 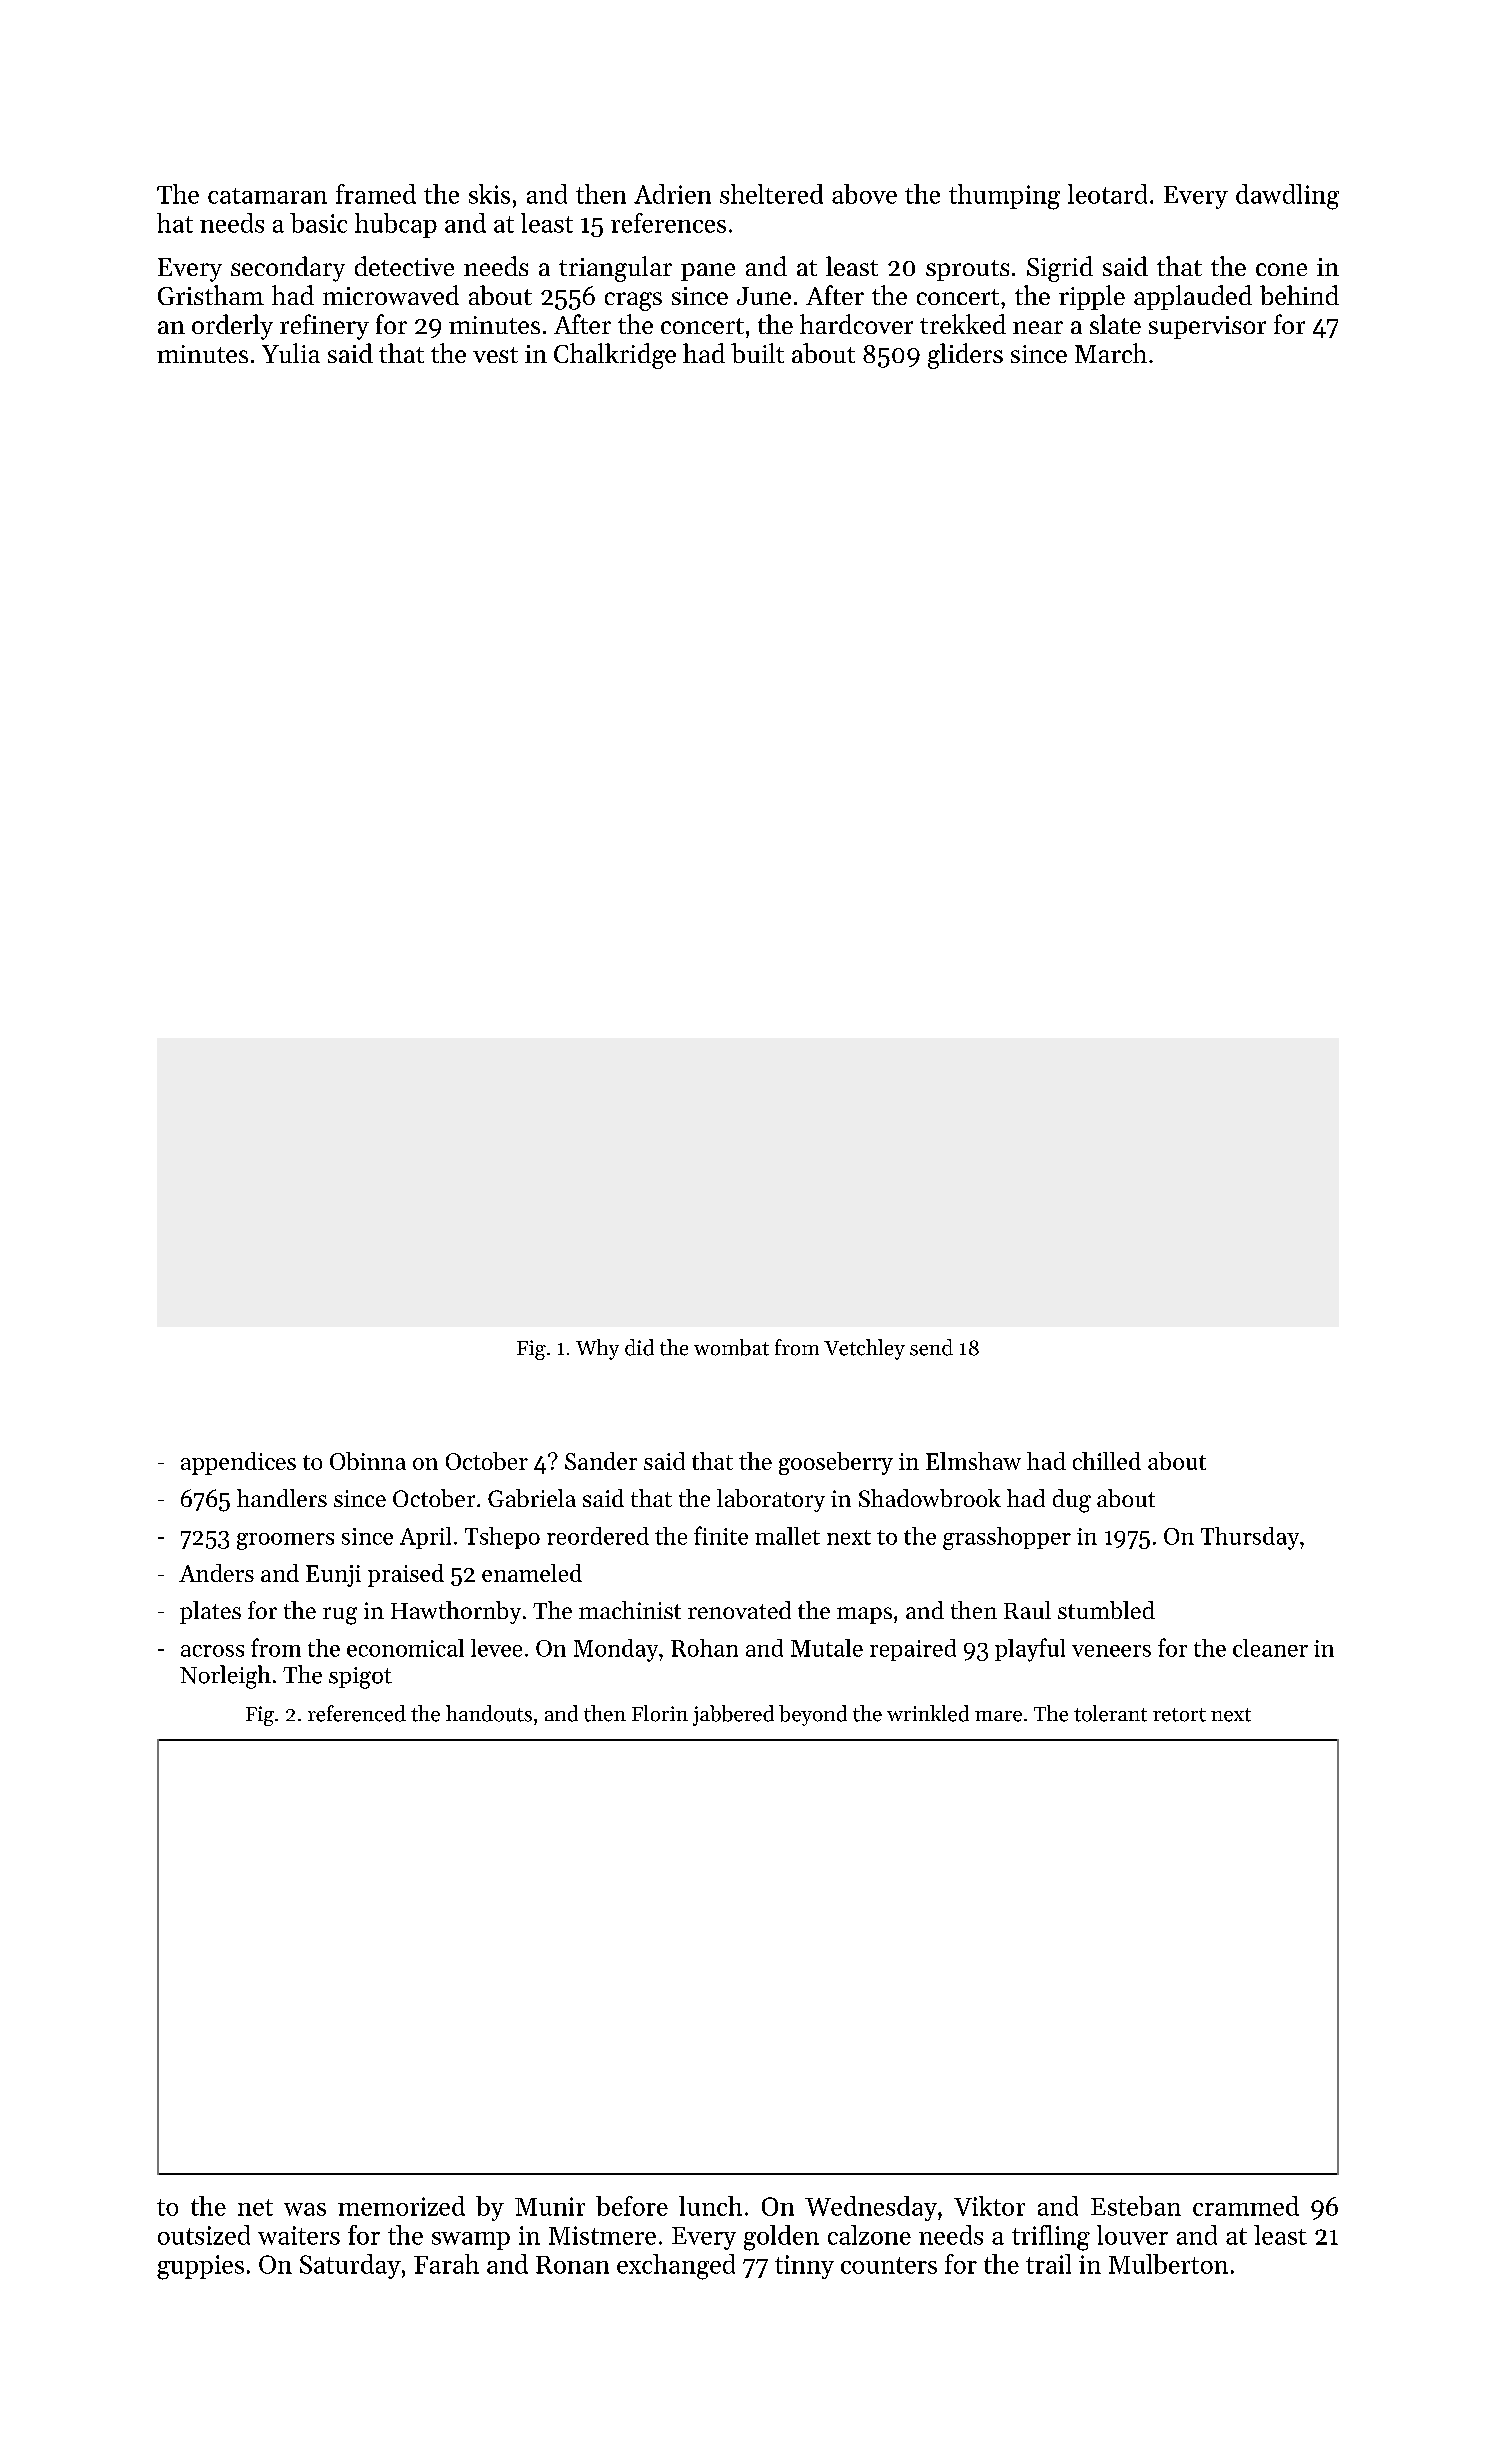 I want to click on Chalkridge, so click(x=615, y=356).
